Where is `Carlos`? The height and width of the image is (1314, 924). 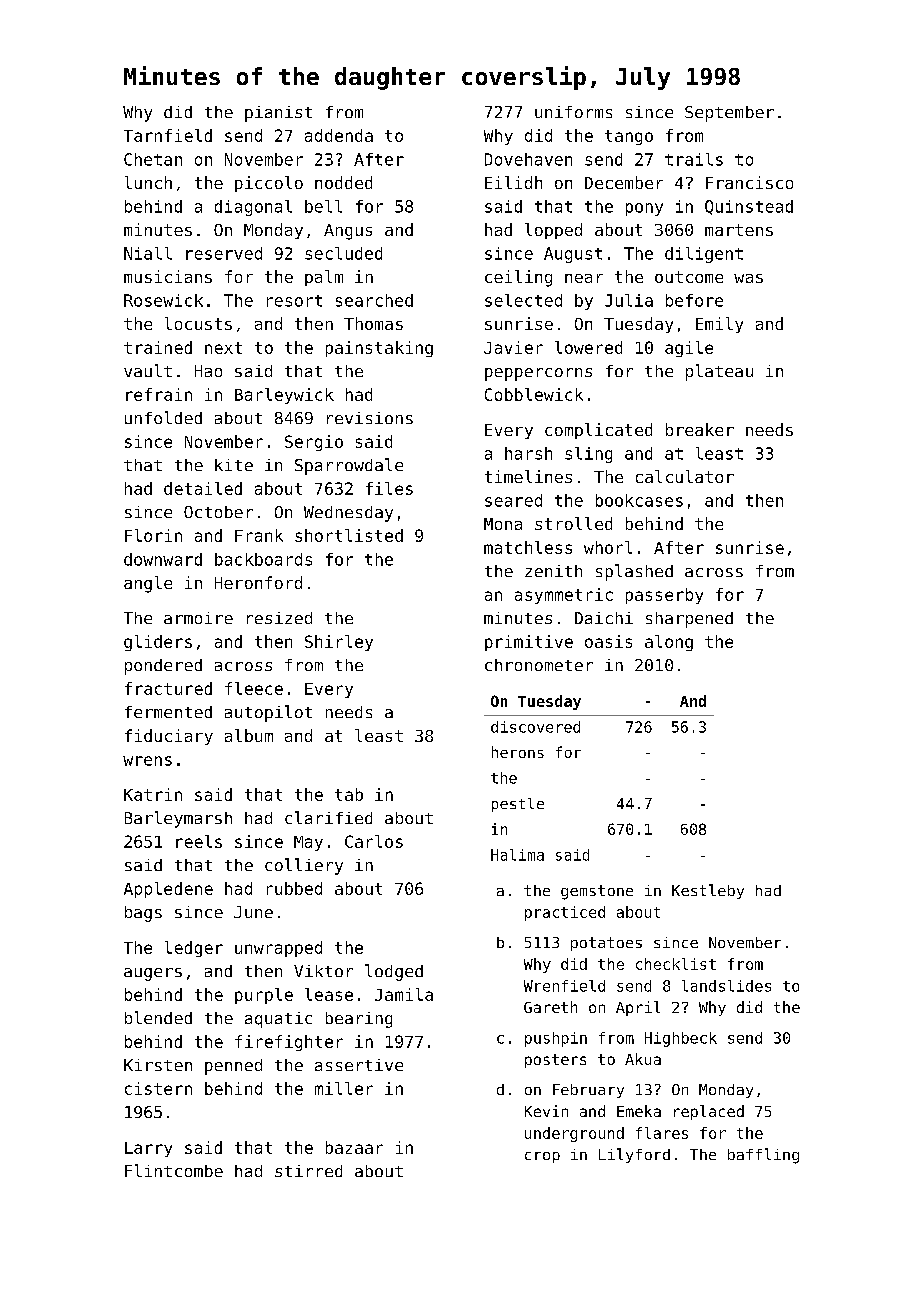 Carlos is located at coordinates (374, 841).
